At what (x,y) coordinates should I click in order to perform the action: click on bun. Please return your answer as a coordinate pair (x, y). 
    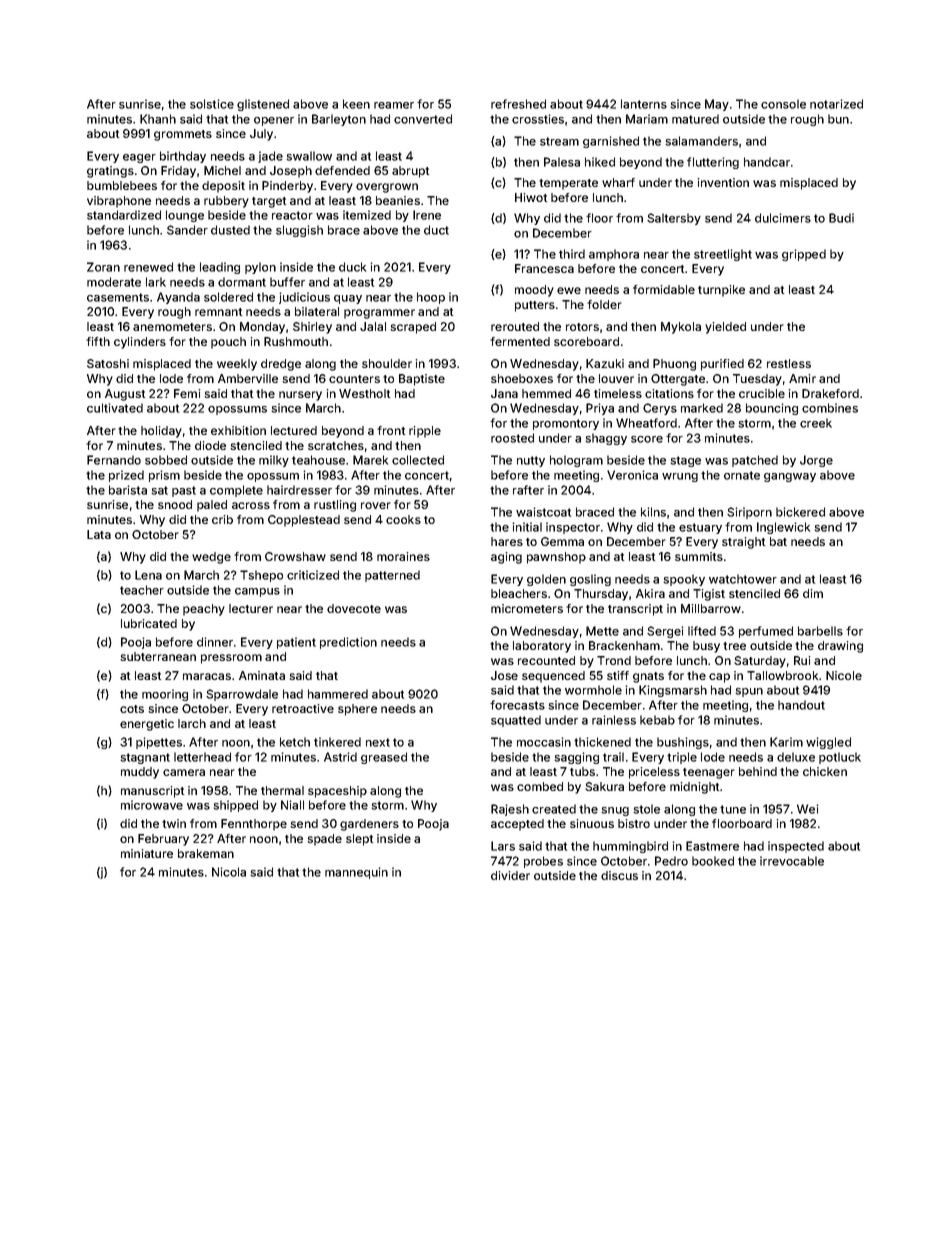
    Looking at the image, I should click on (838, 119).
